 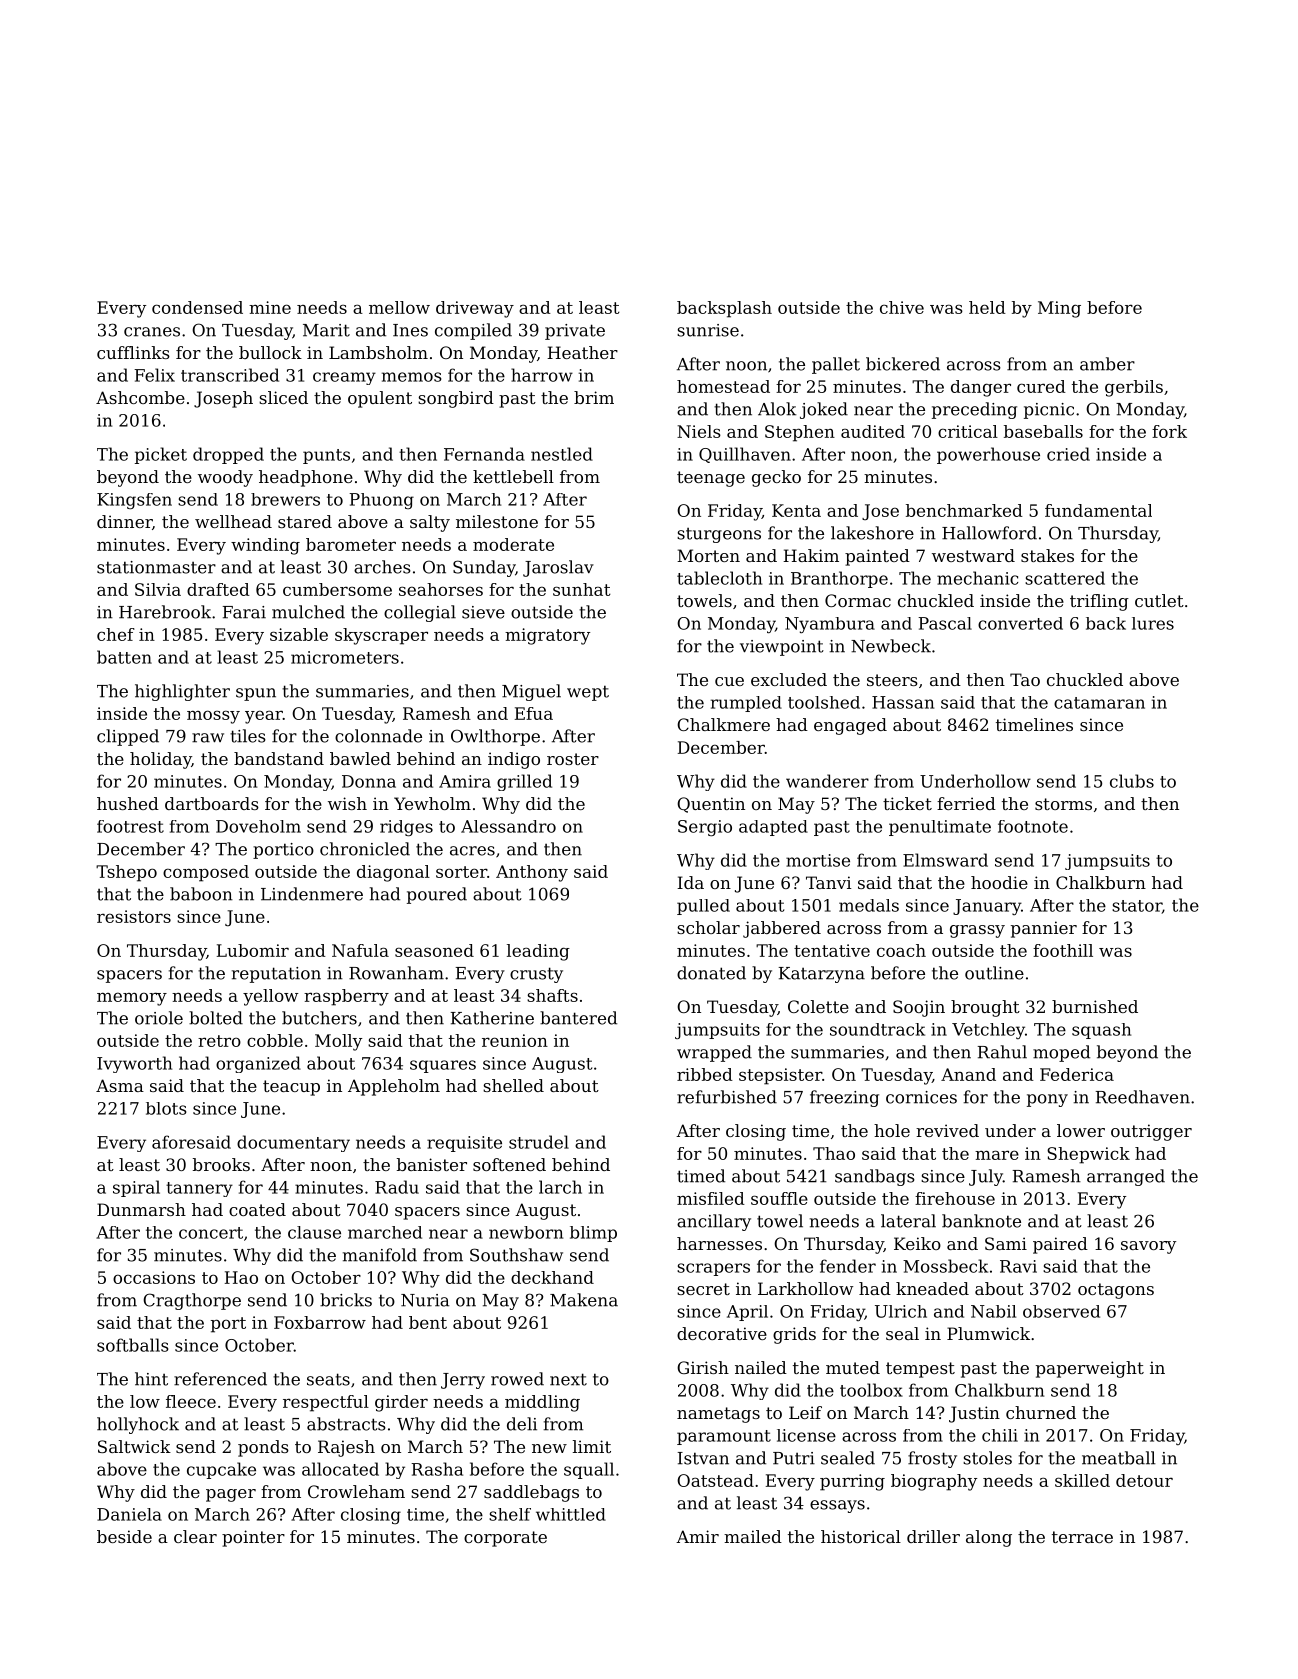 What do you see at coordinates (727, 1097) in the page?
I see `refurbished` at bounding box center [727, 1097].
